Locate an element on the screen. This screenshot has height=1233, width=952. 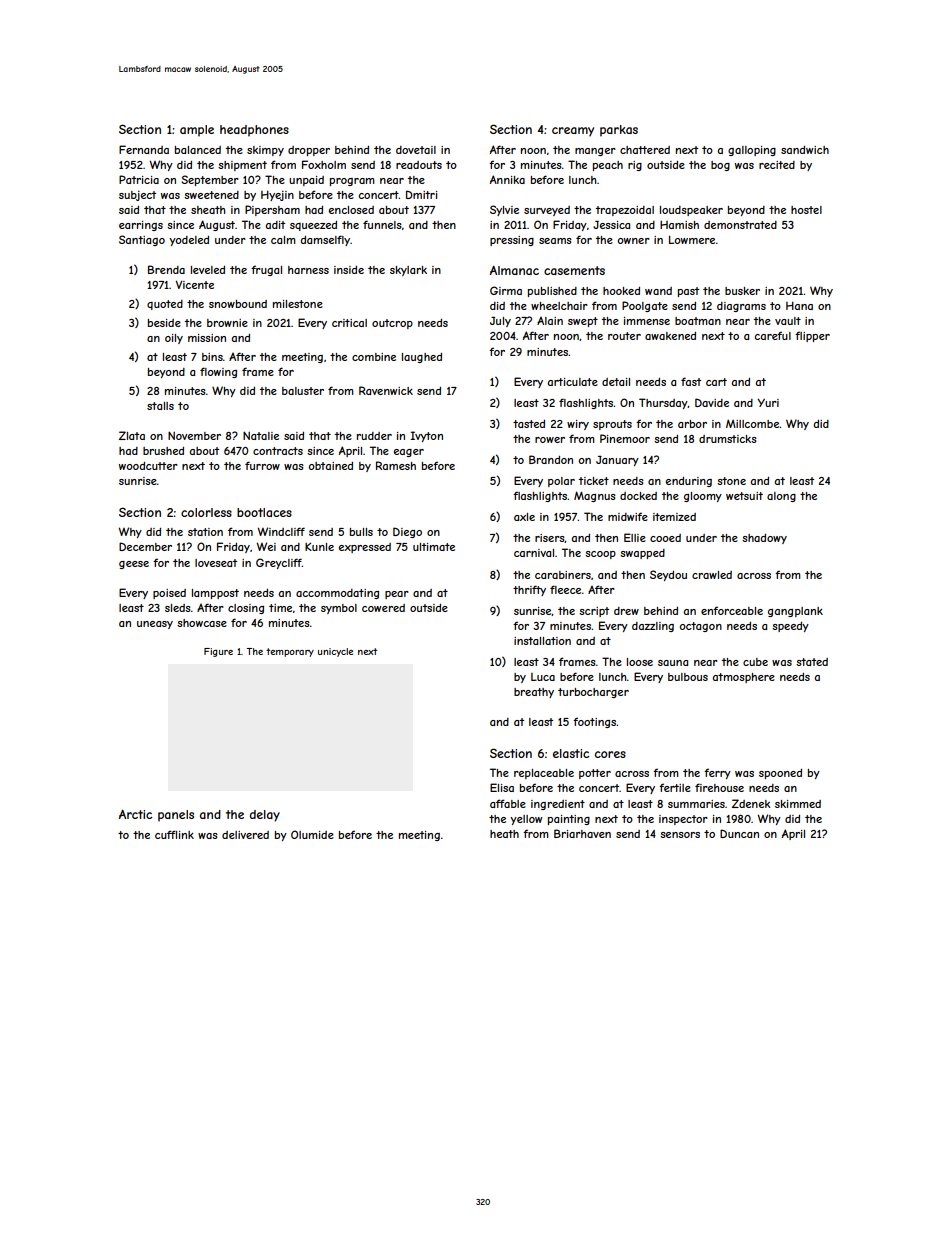
octagon is located at coordinates (700, 627).
